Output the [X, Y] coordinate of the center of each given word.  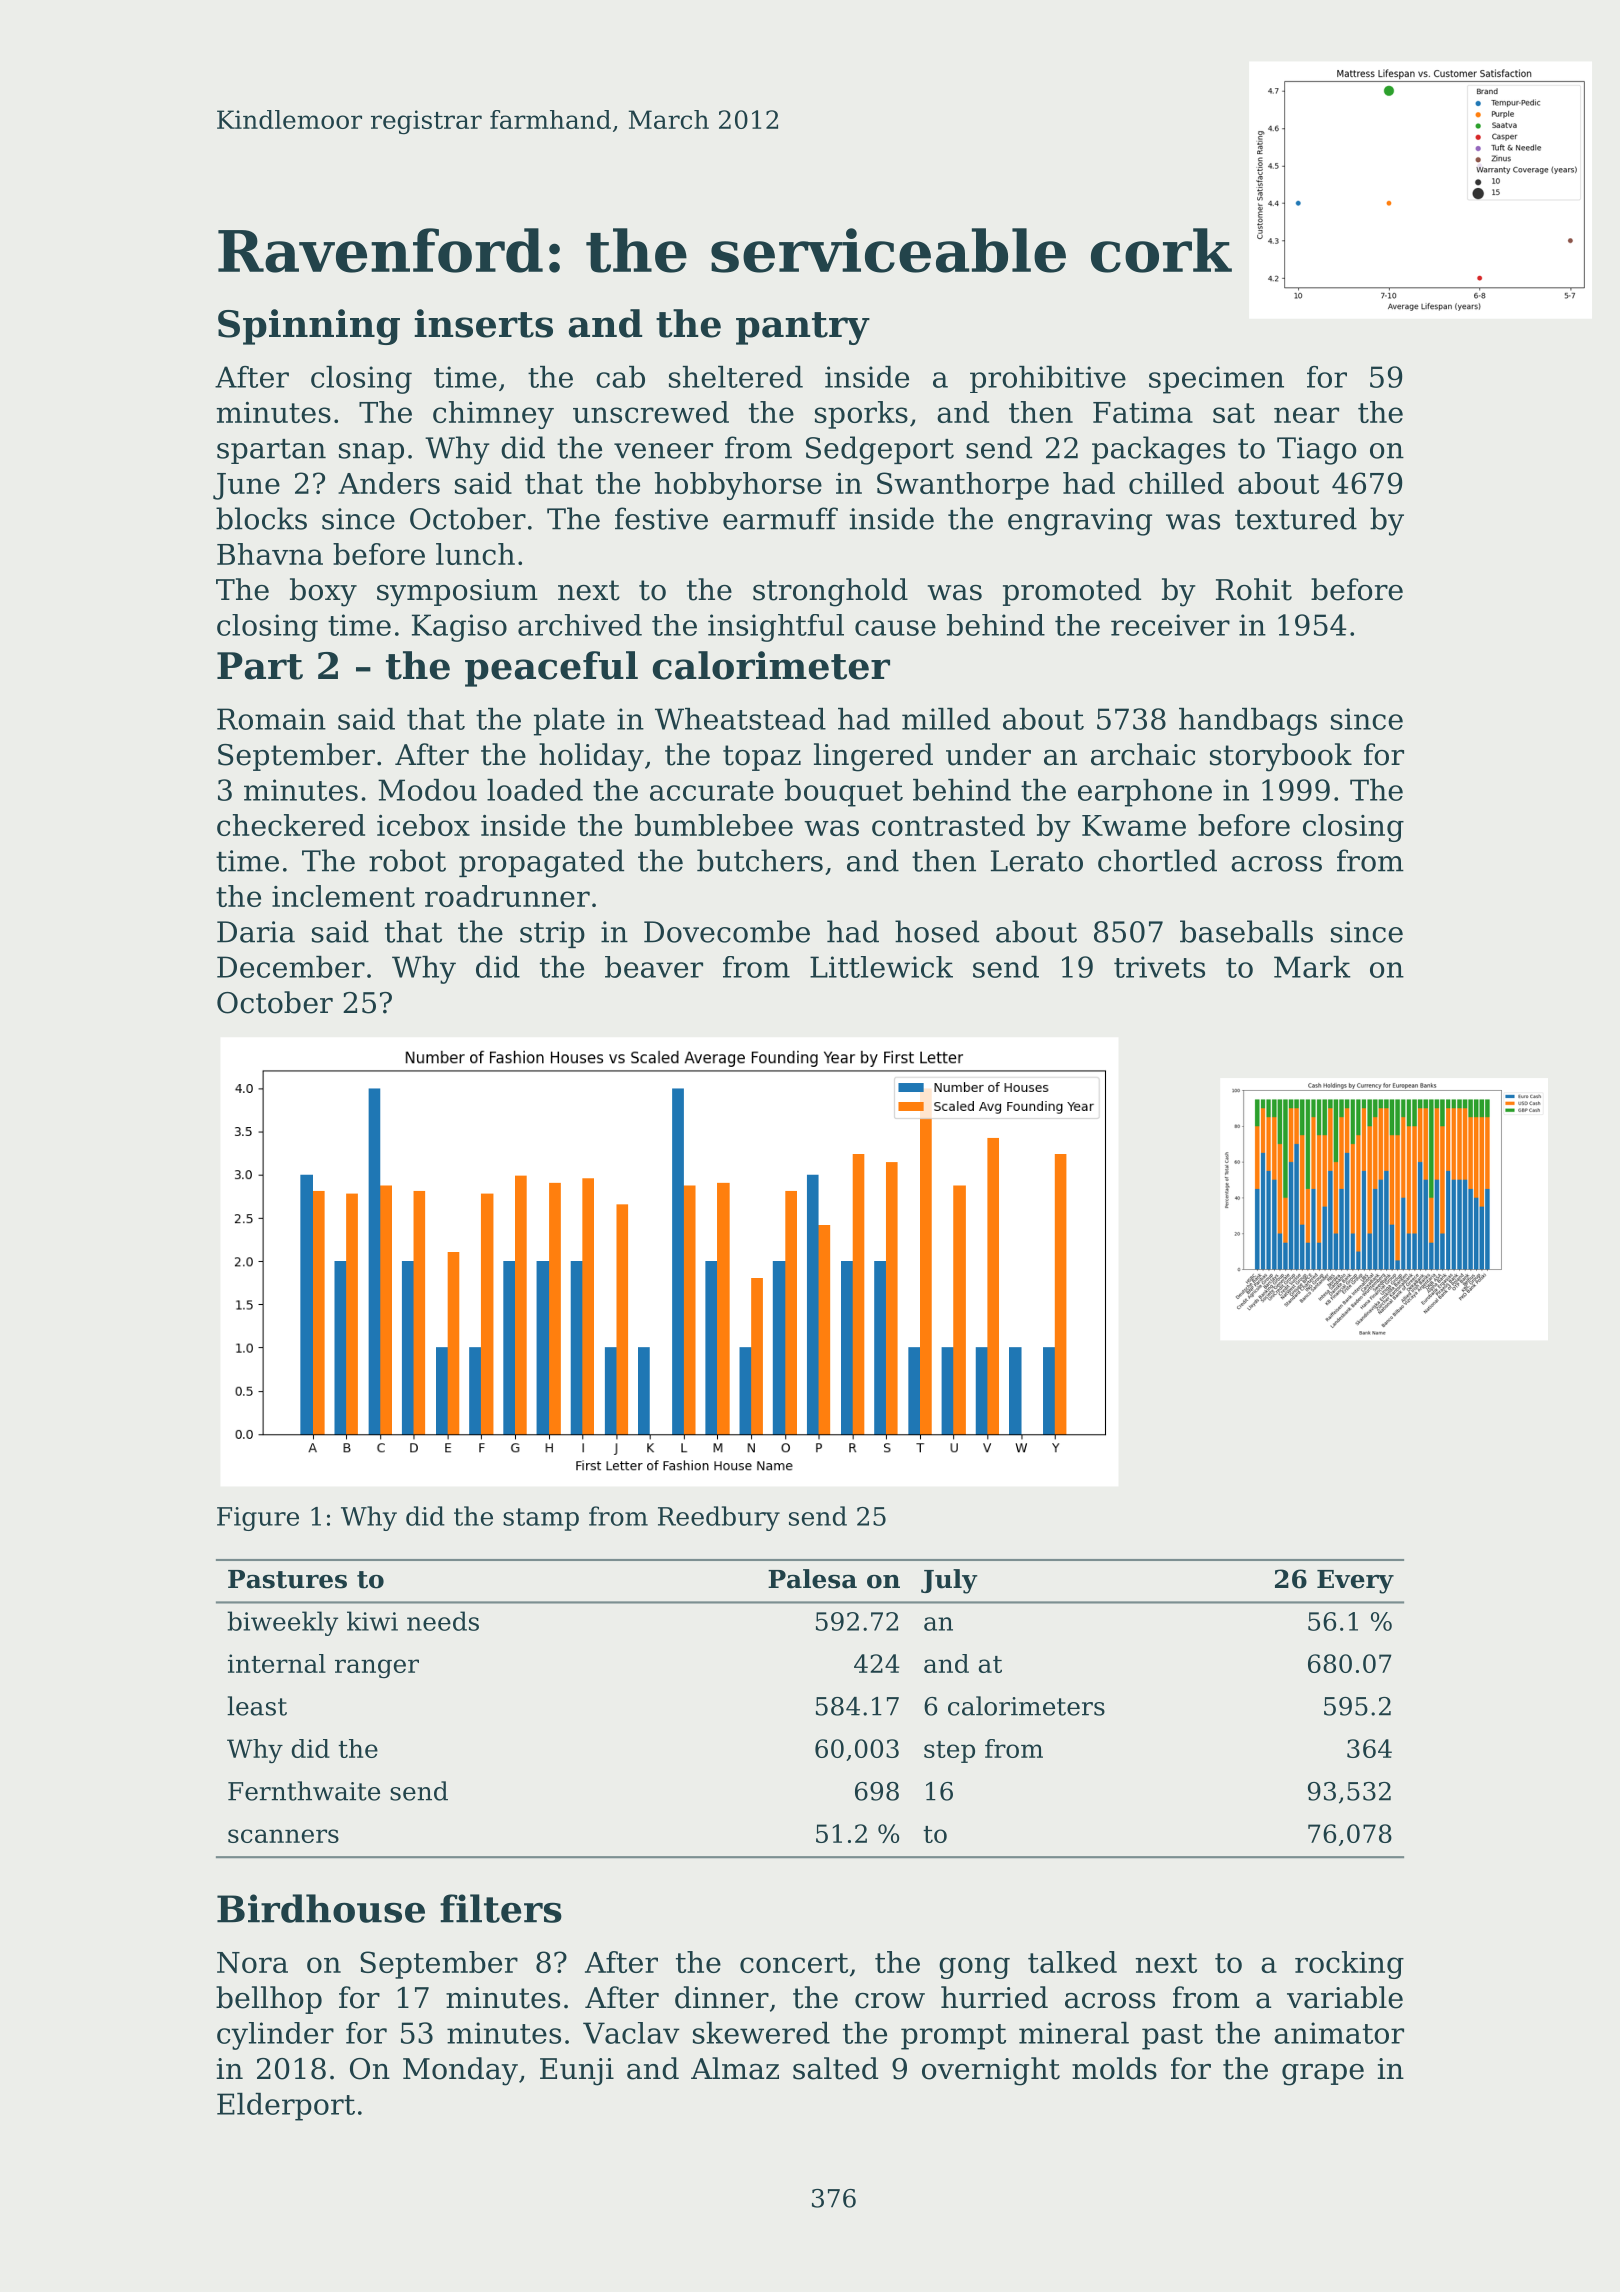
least [257, 1706]
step [949, 1752]
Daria [256, 932]
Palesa [812, 1579]
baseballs [1246, 931]
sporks [861, 415]
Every [1355, 1582]
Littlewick [881, 967]
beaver [654, 967]
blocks [261, 518]
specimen [1216, 380]
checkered [291, 825]
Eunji [577, 2072]
